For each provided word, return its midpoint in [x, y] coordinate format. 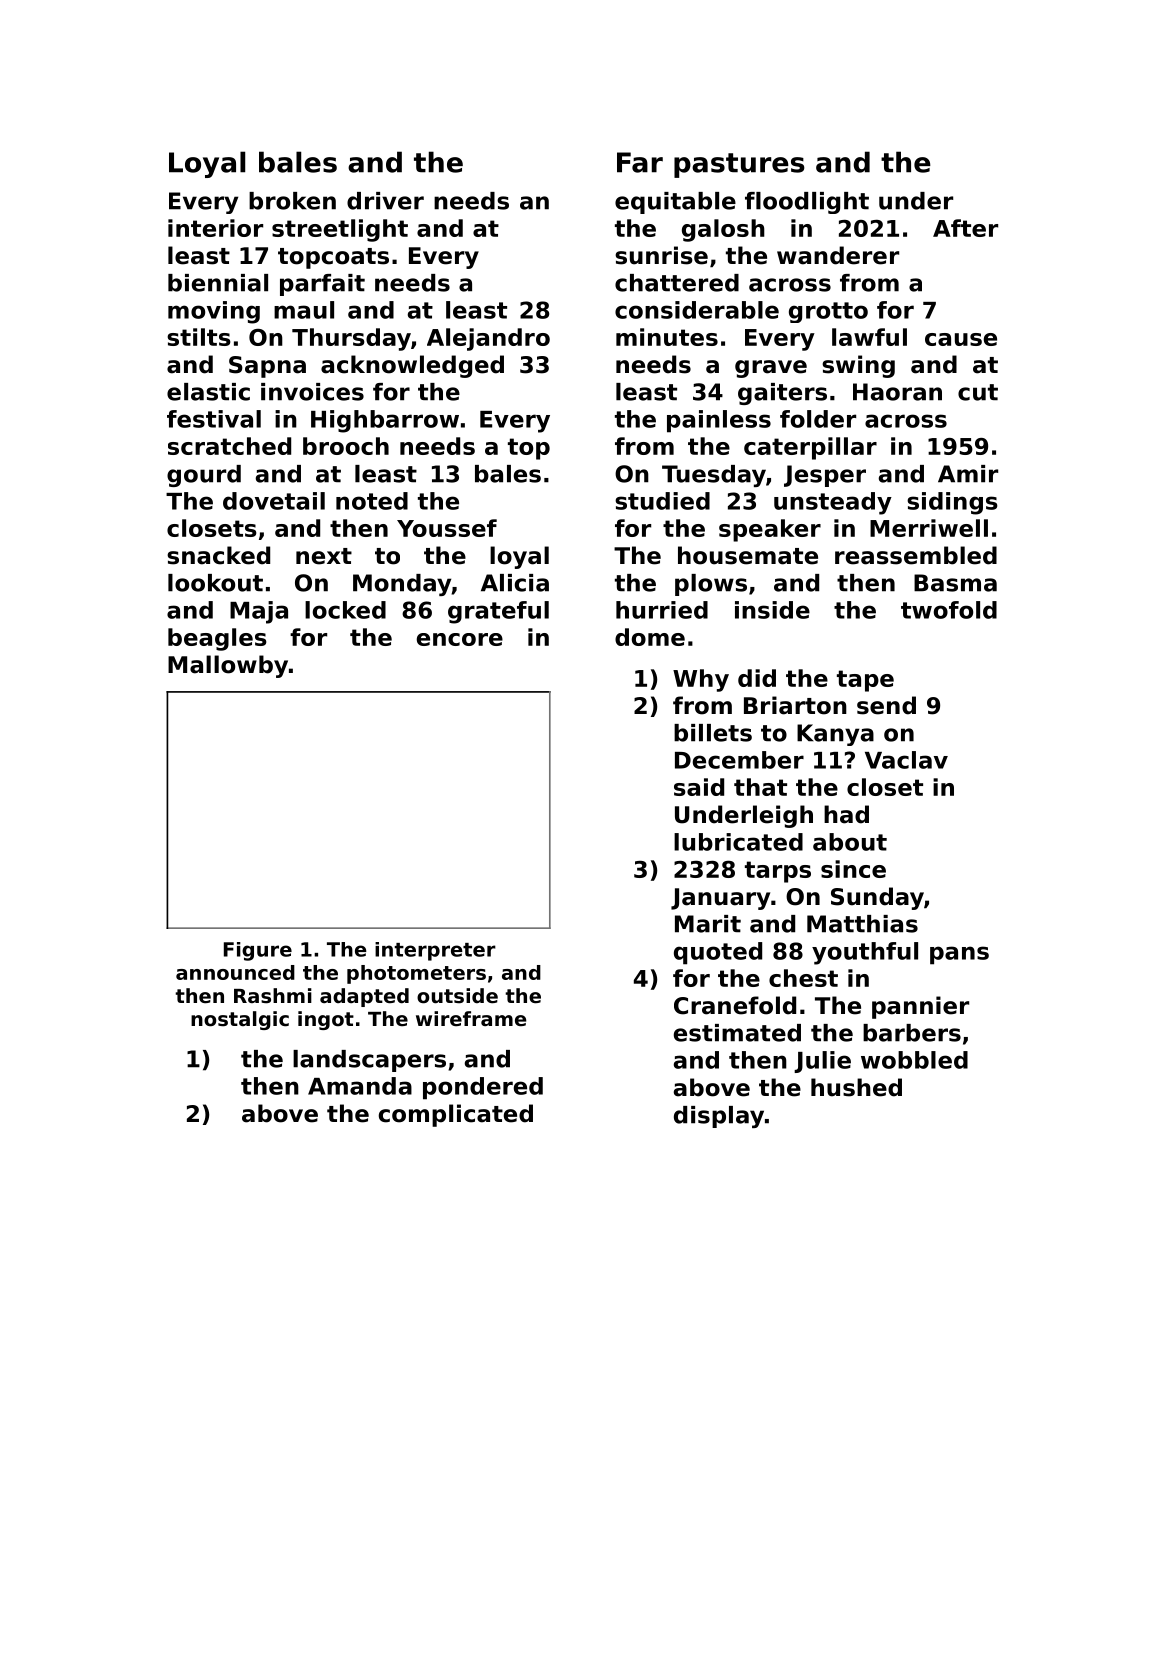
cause [961, 339]
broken [292, 201]
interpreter [435, 951]
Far [640, 162]
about [850, 842]
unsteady [833, 503]
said [699, 787]
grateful [498, 612]
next [324, 556]
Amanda [360, 1086]
